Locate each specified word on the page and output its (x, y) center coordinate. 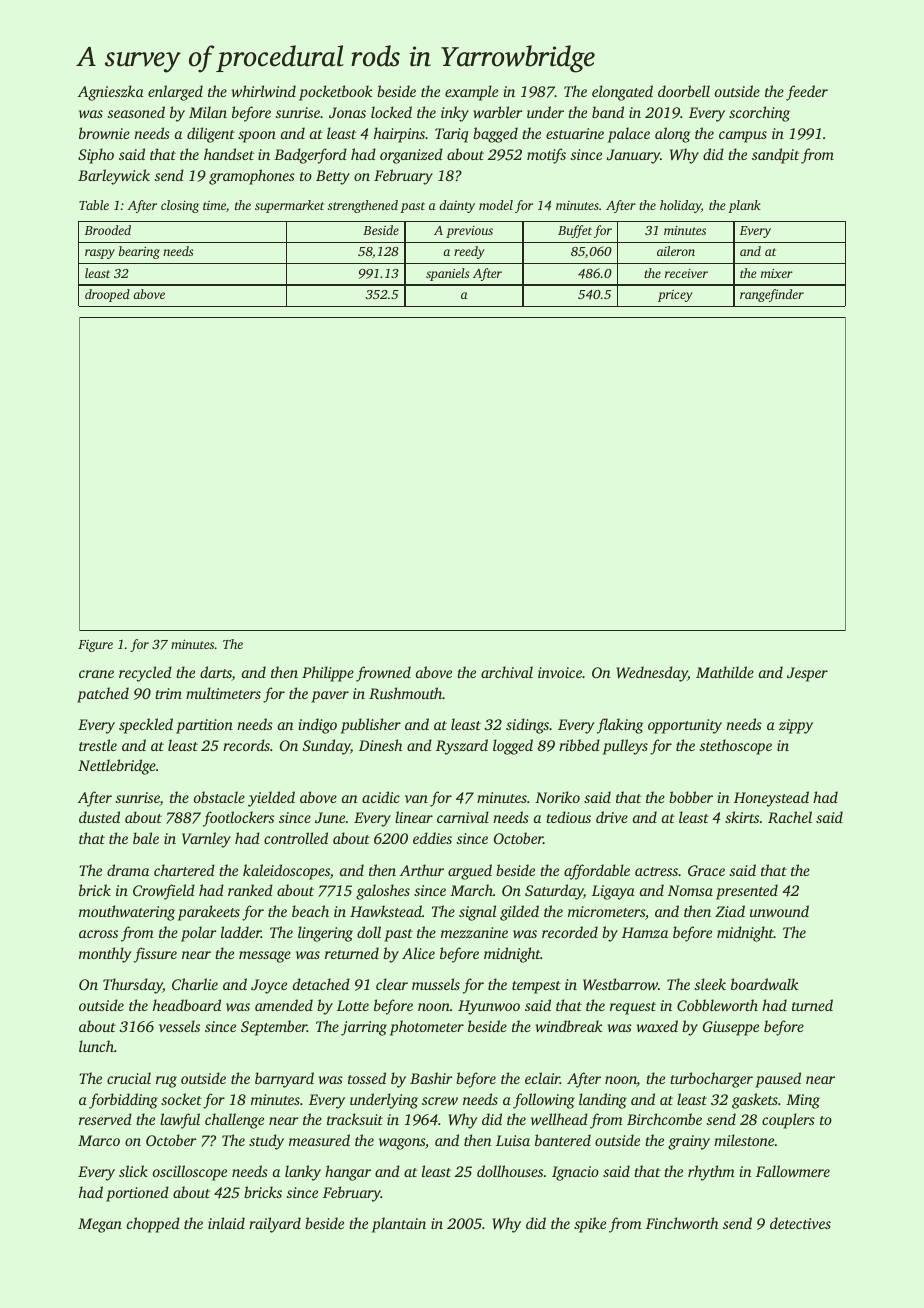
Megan (100, 1225)
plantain (399, 1225)
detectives (800, 1223)
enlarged (175, 93)
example (471, 93)
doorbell (684, 91)
